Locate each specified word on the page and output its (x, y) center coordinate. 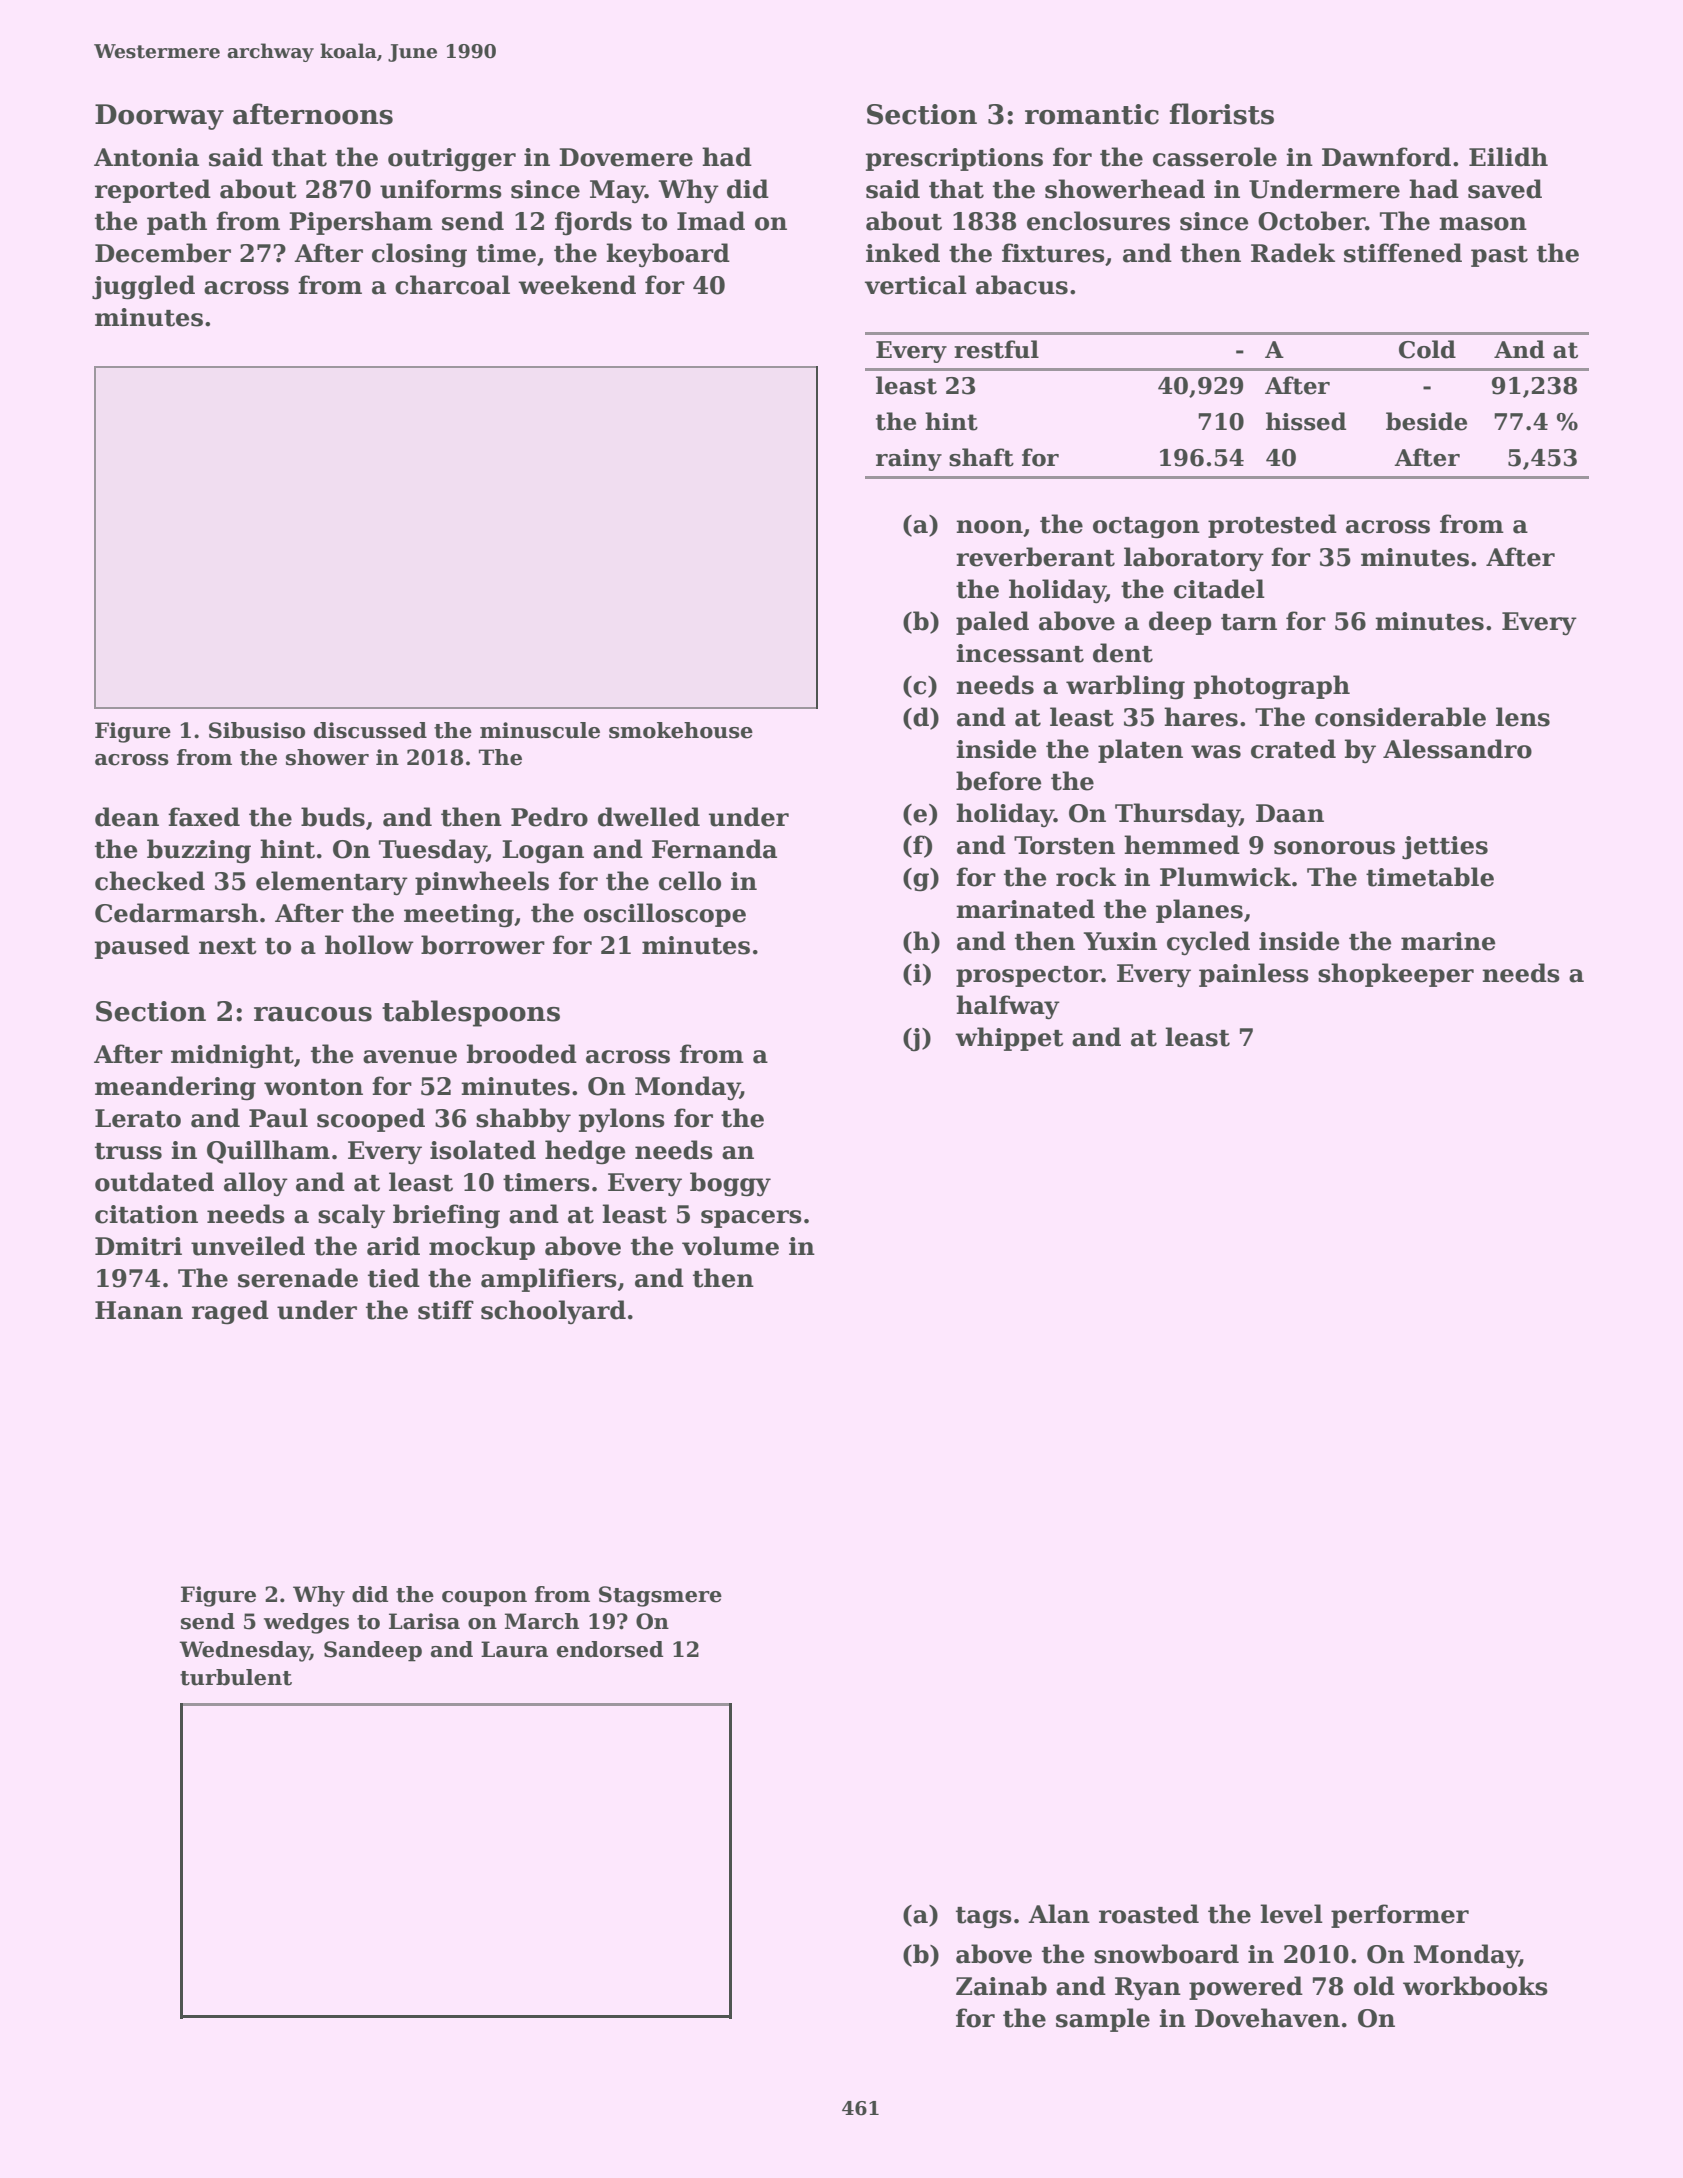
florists (1222, 114)
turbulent (236, 1677)
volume (730, 1246)
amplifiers (549, 1280)
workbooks (1475, 1986)
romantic (1092, 114)
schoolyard (553, 1312)
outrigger (452, 160)
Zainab (1001, 1986)
